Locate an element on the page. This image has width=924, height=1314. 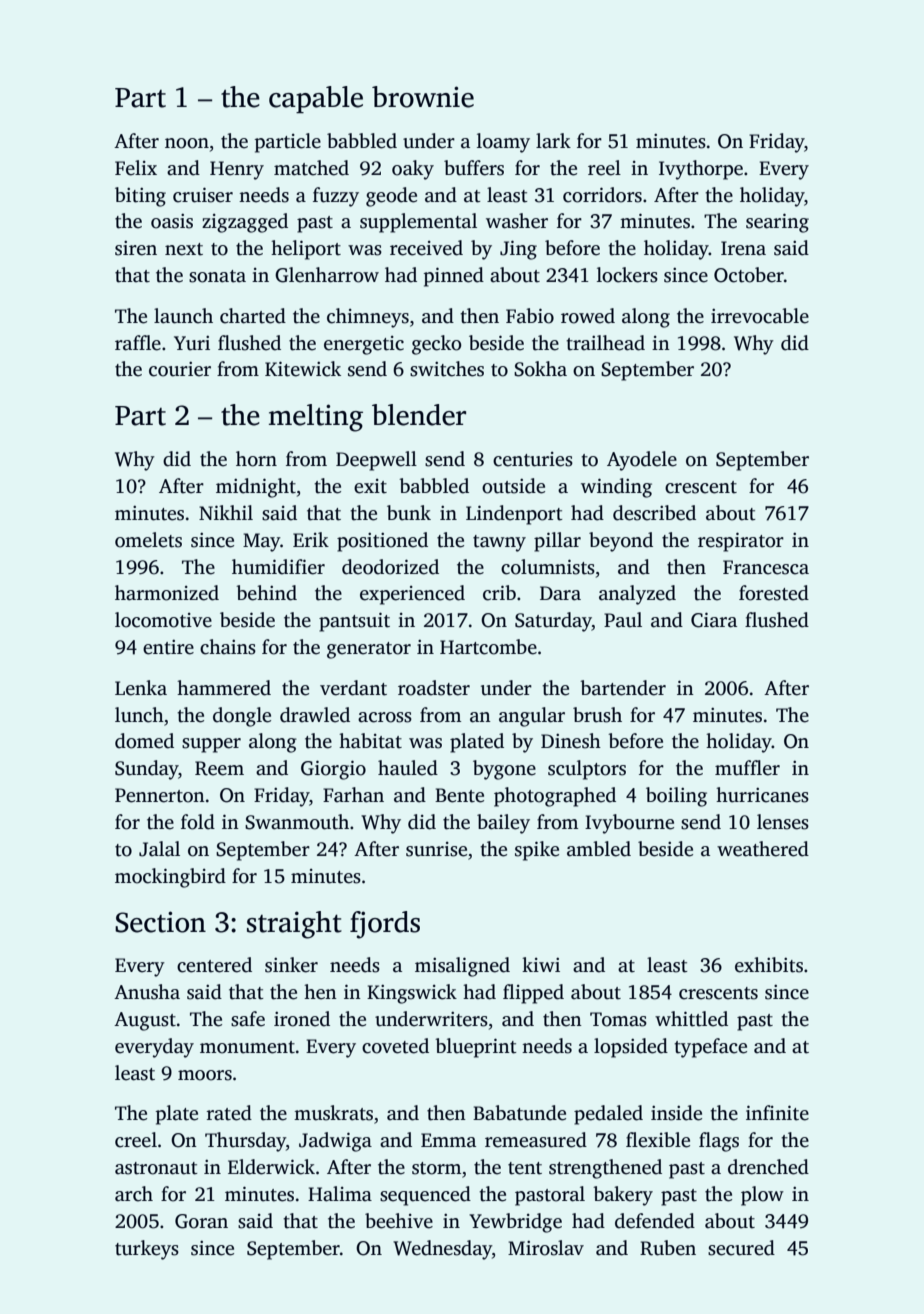
turkeys is located at coordinates (147, 1250).
